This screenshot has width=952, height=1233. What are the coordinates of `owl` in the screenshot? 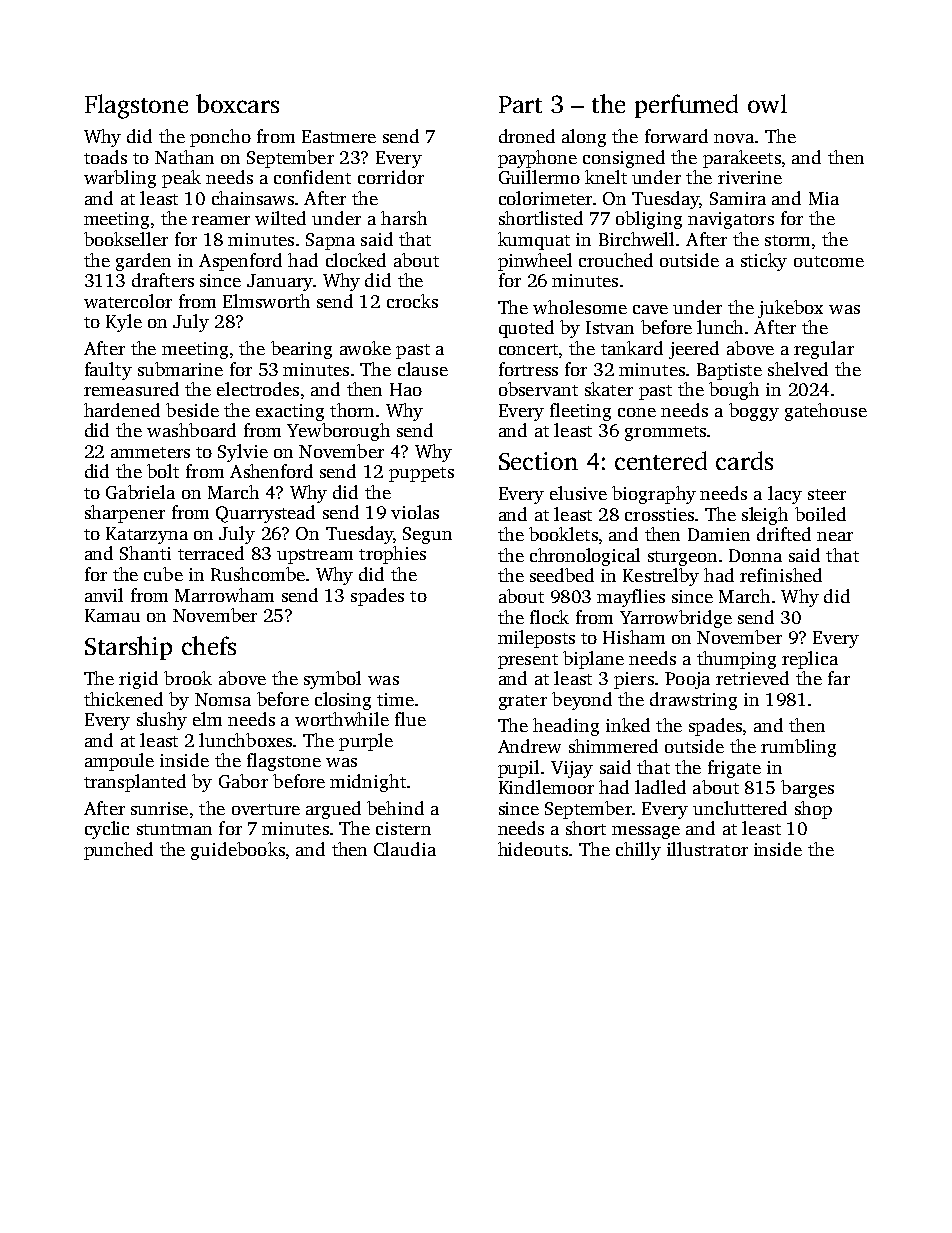 It's located at (767, 103).
